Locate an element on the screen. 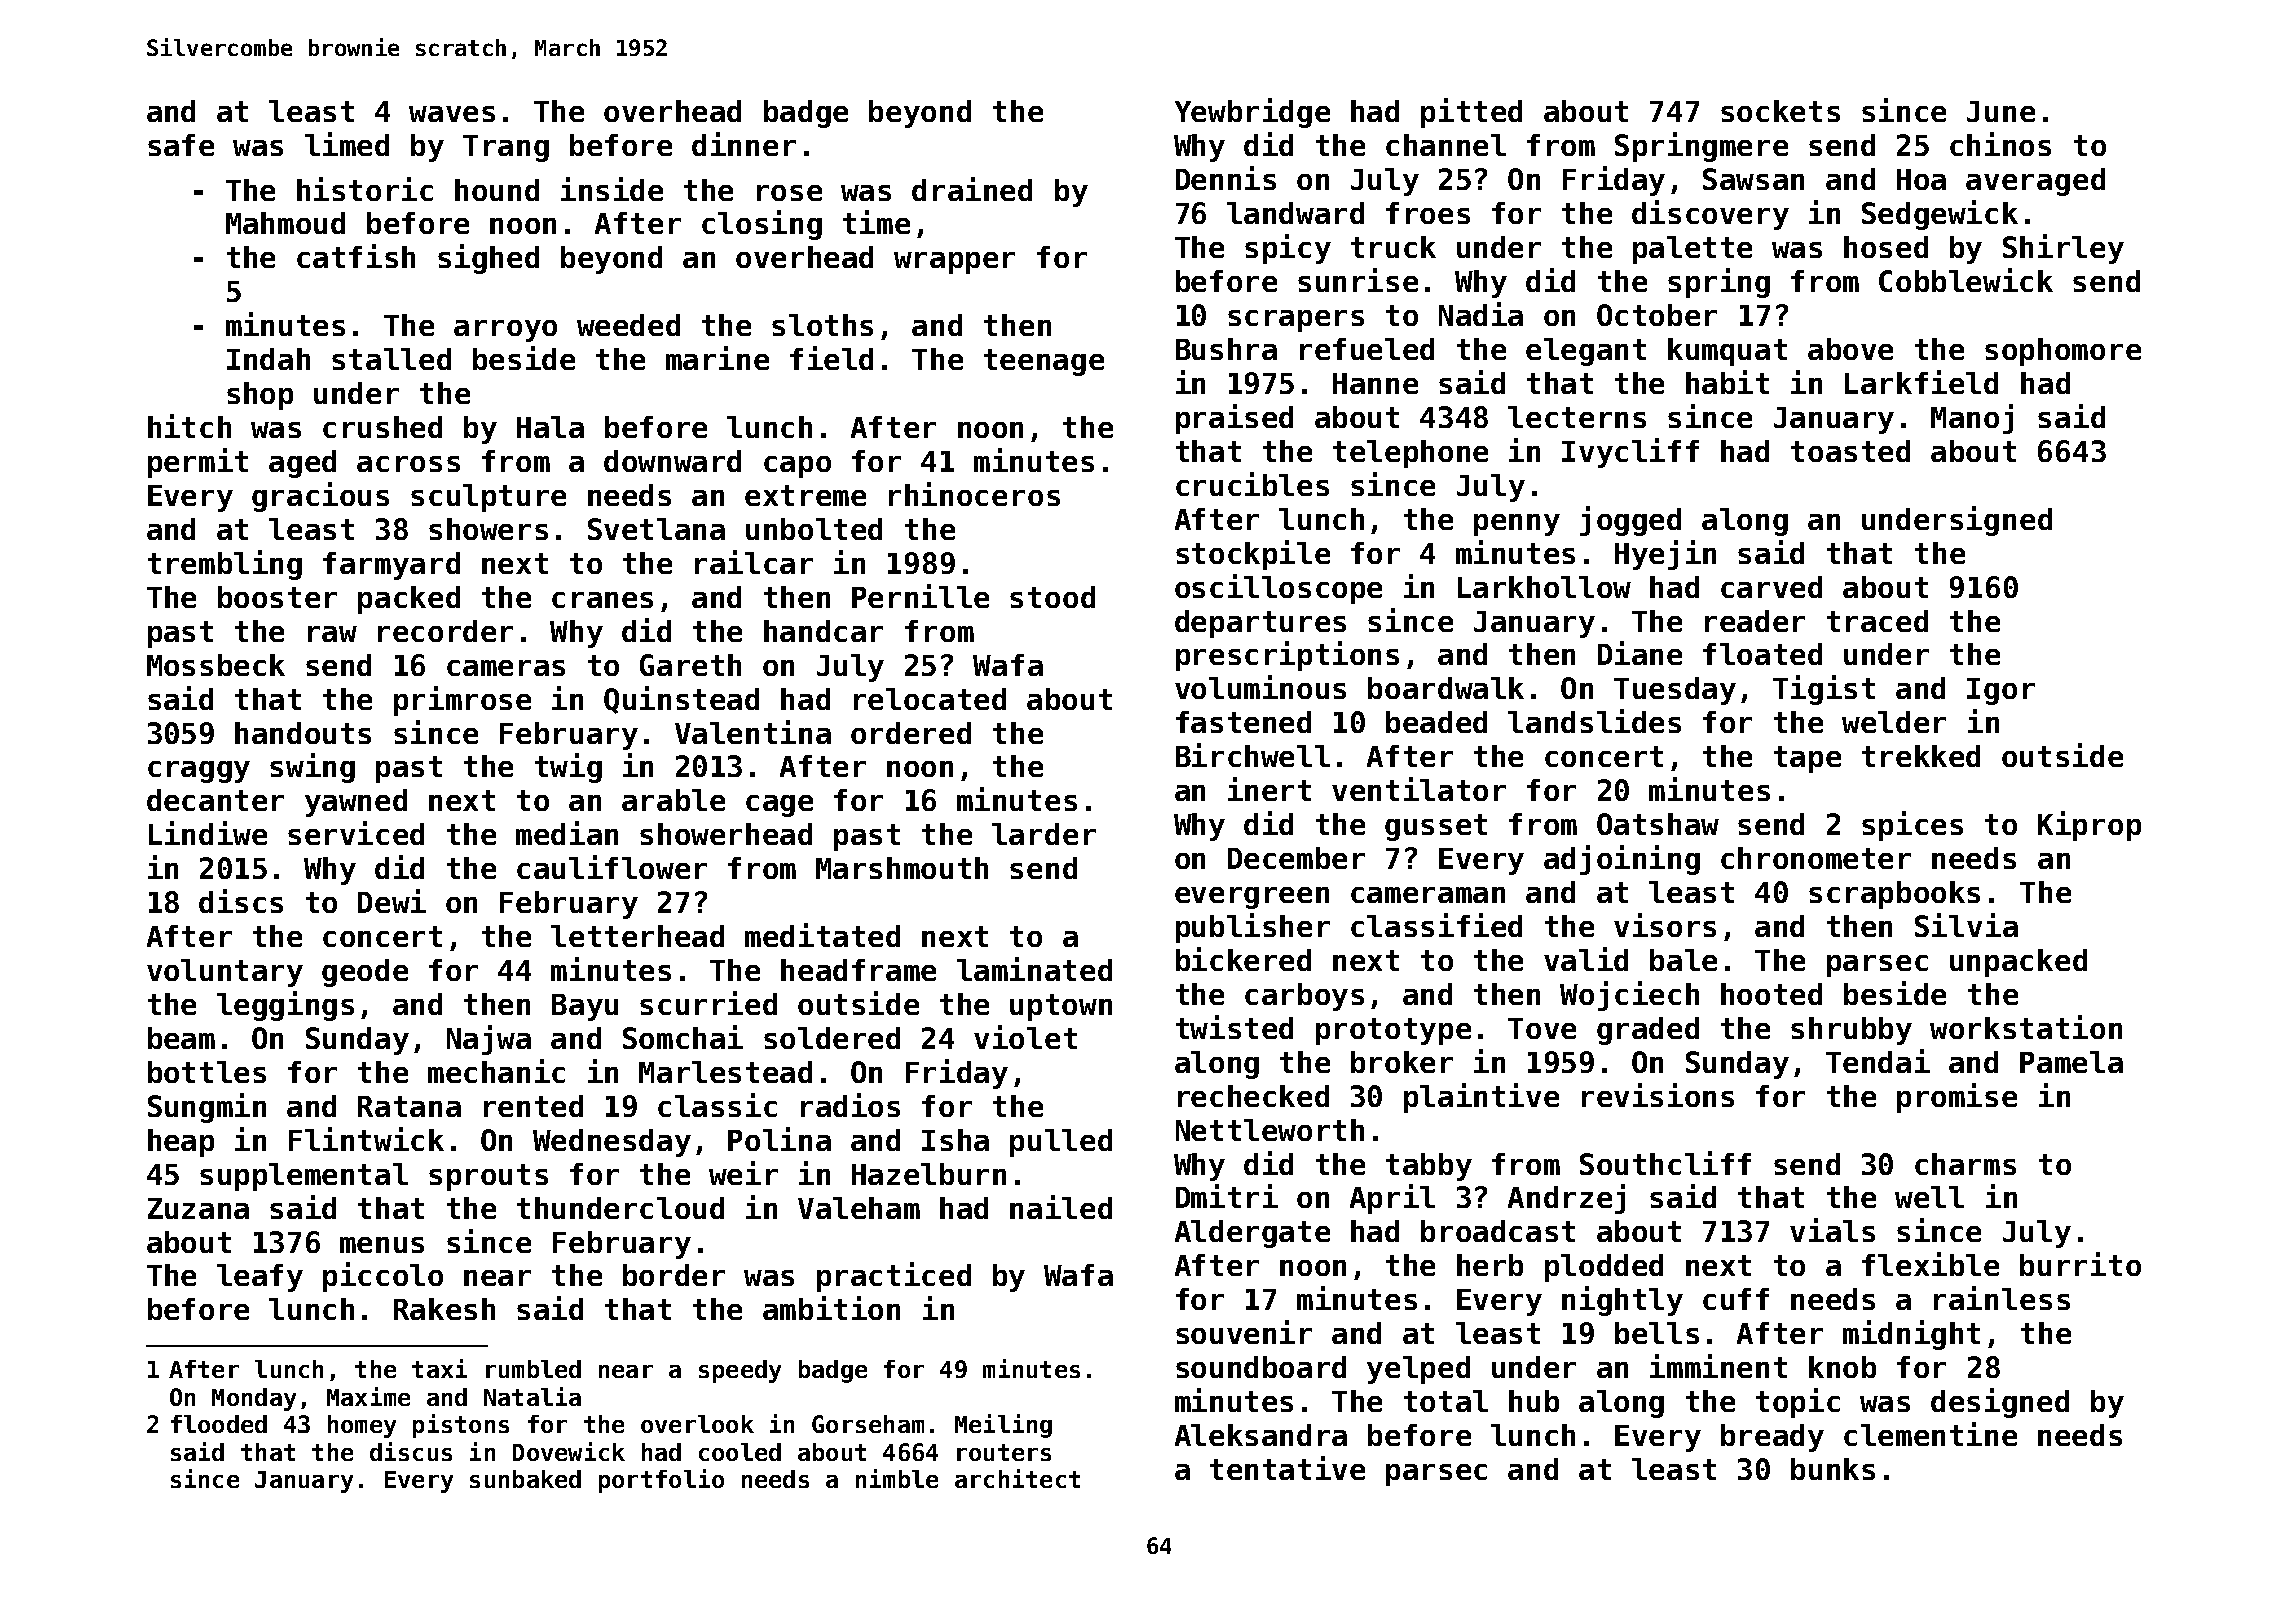  closing is located at coordinates (762, 225).
